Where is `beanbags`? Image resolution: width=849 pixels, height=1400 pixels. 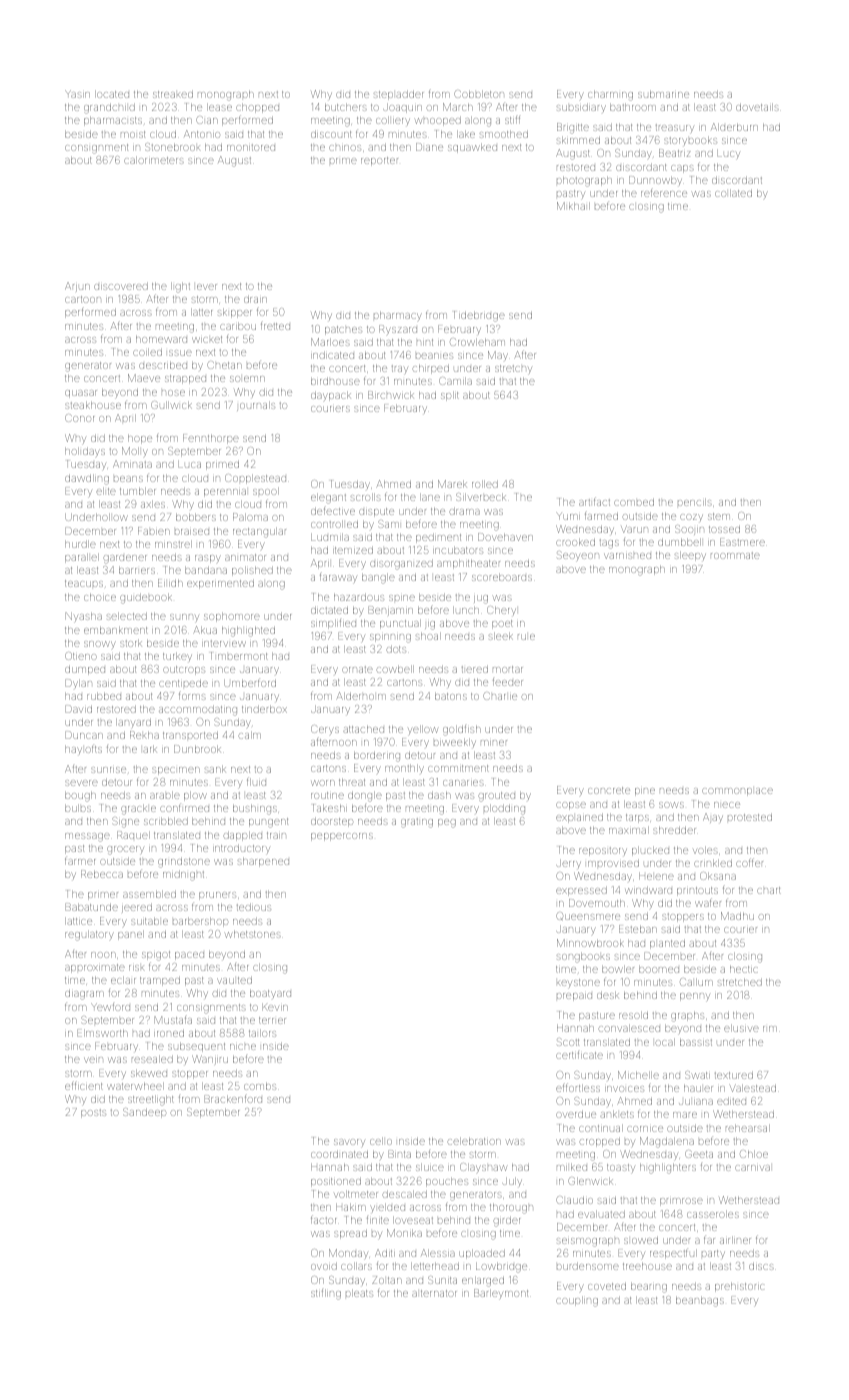 beanbags is located at coordinates (700, 1301).
